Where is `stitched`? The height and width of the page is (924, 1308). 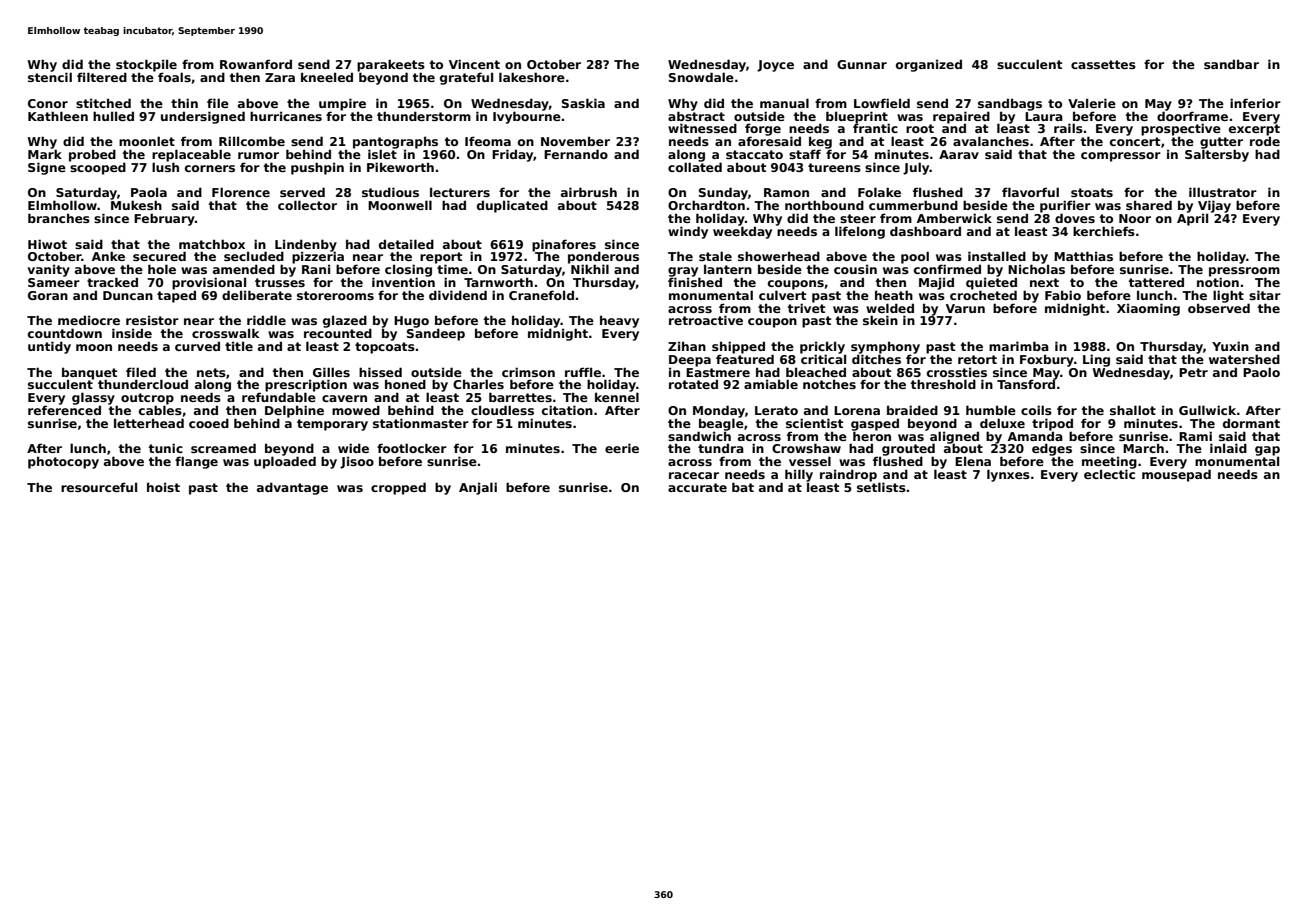
stitched is located at coordinates (103, 103).
